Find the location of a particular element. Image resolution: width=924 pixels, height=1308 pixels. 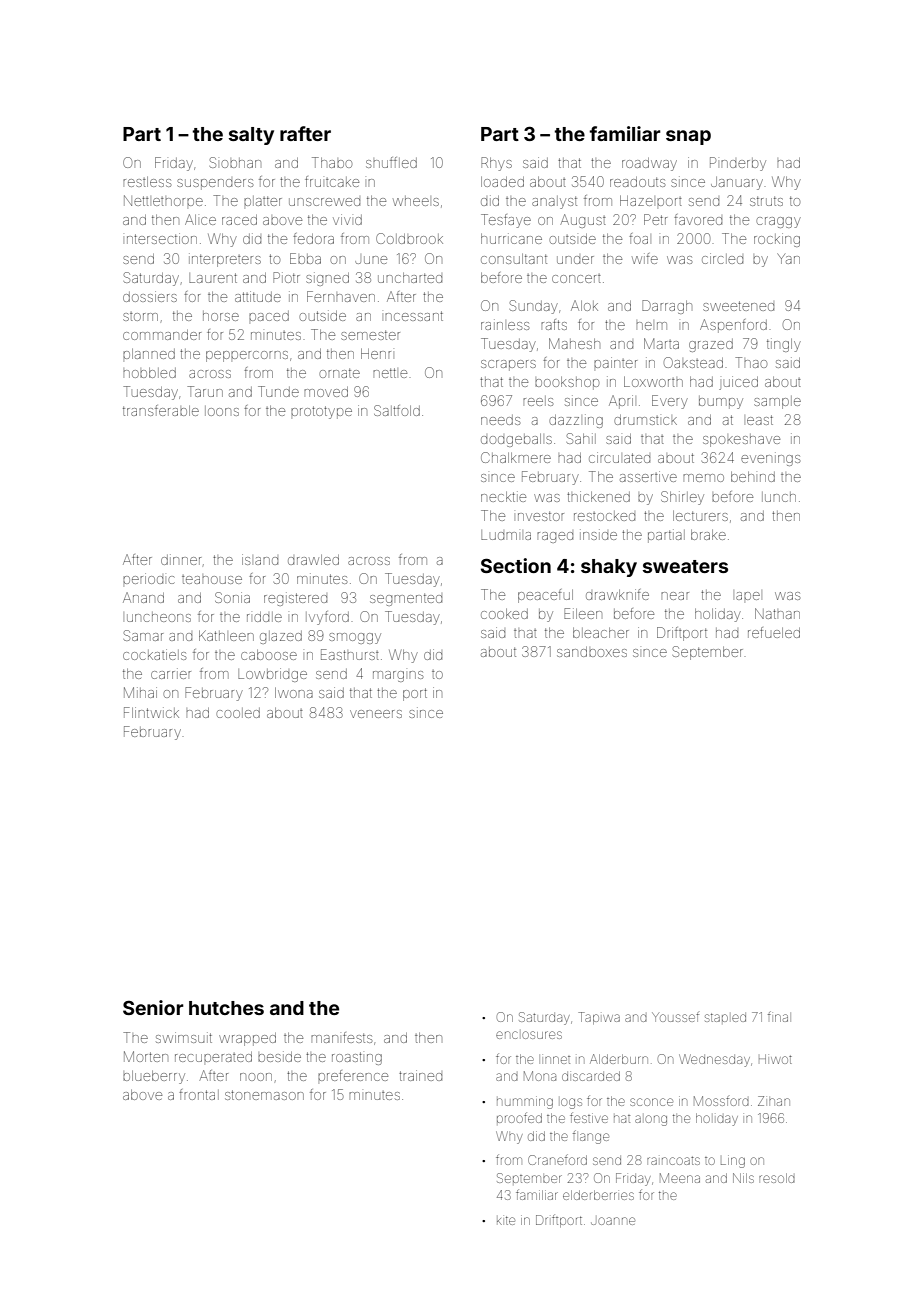

stonemason is located at coordinates (264, 1095).
